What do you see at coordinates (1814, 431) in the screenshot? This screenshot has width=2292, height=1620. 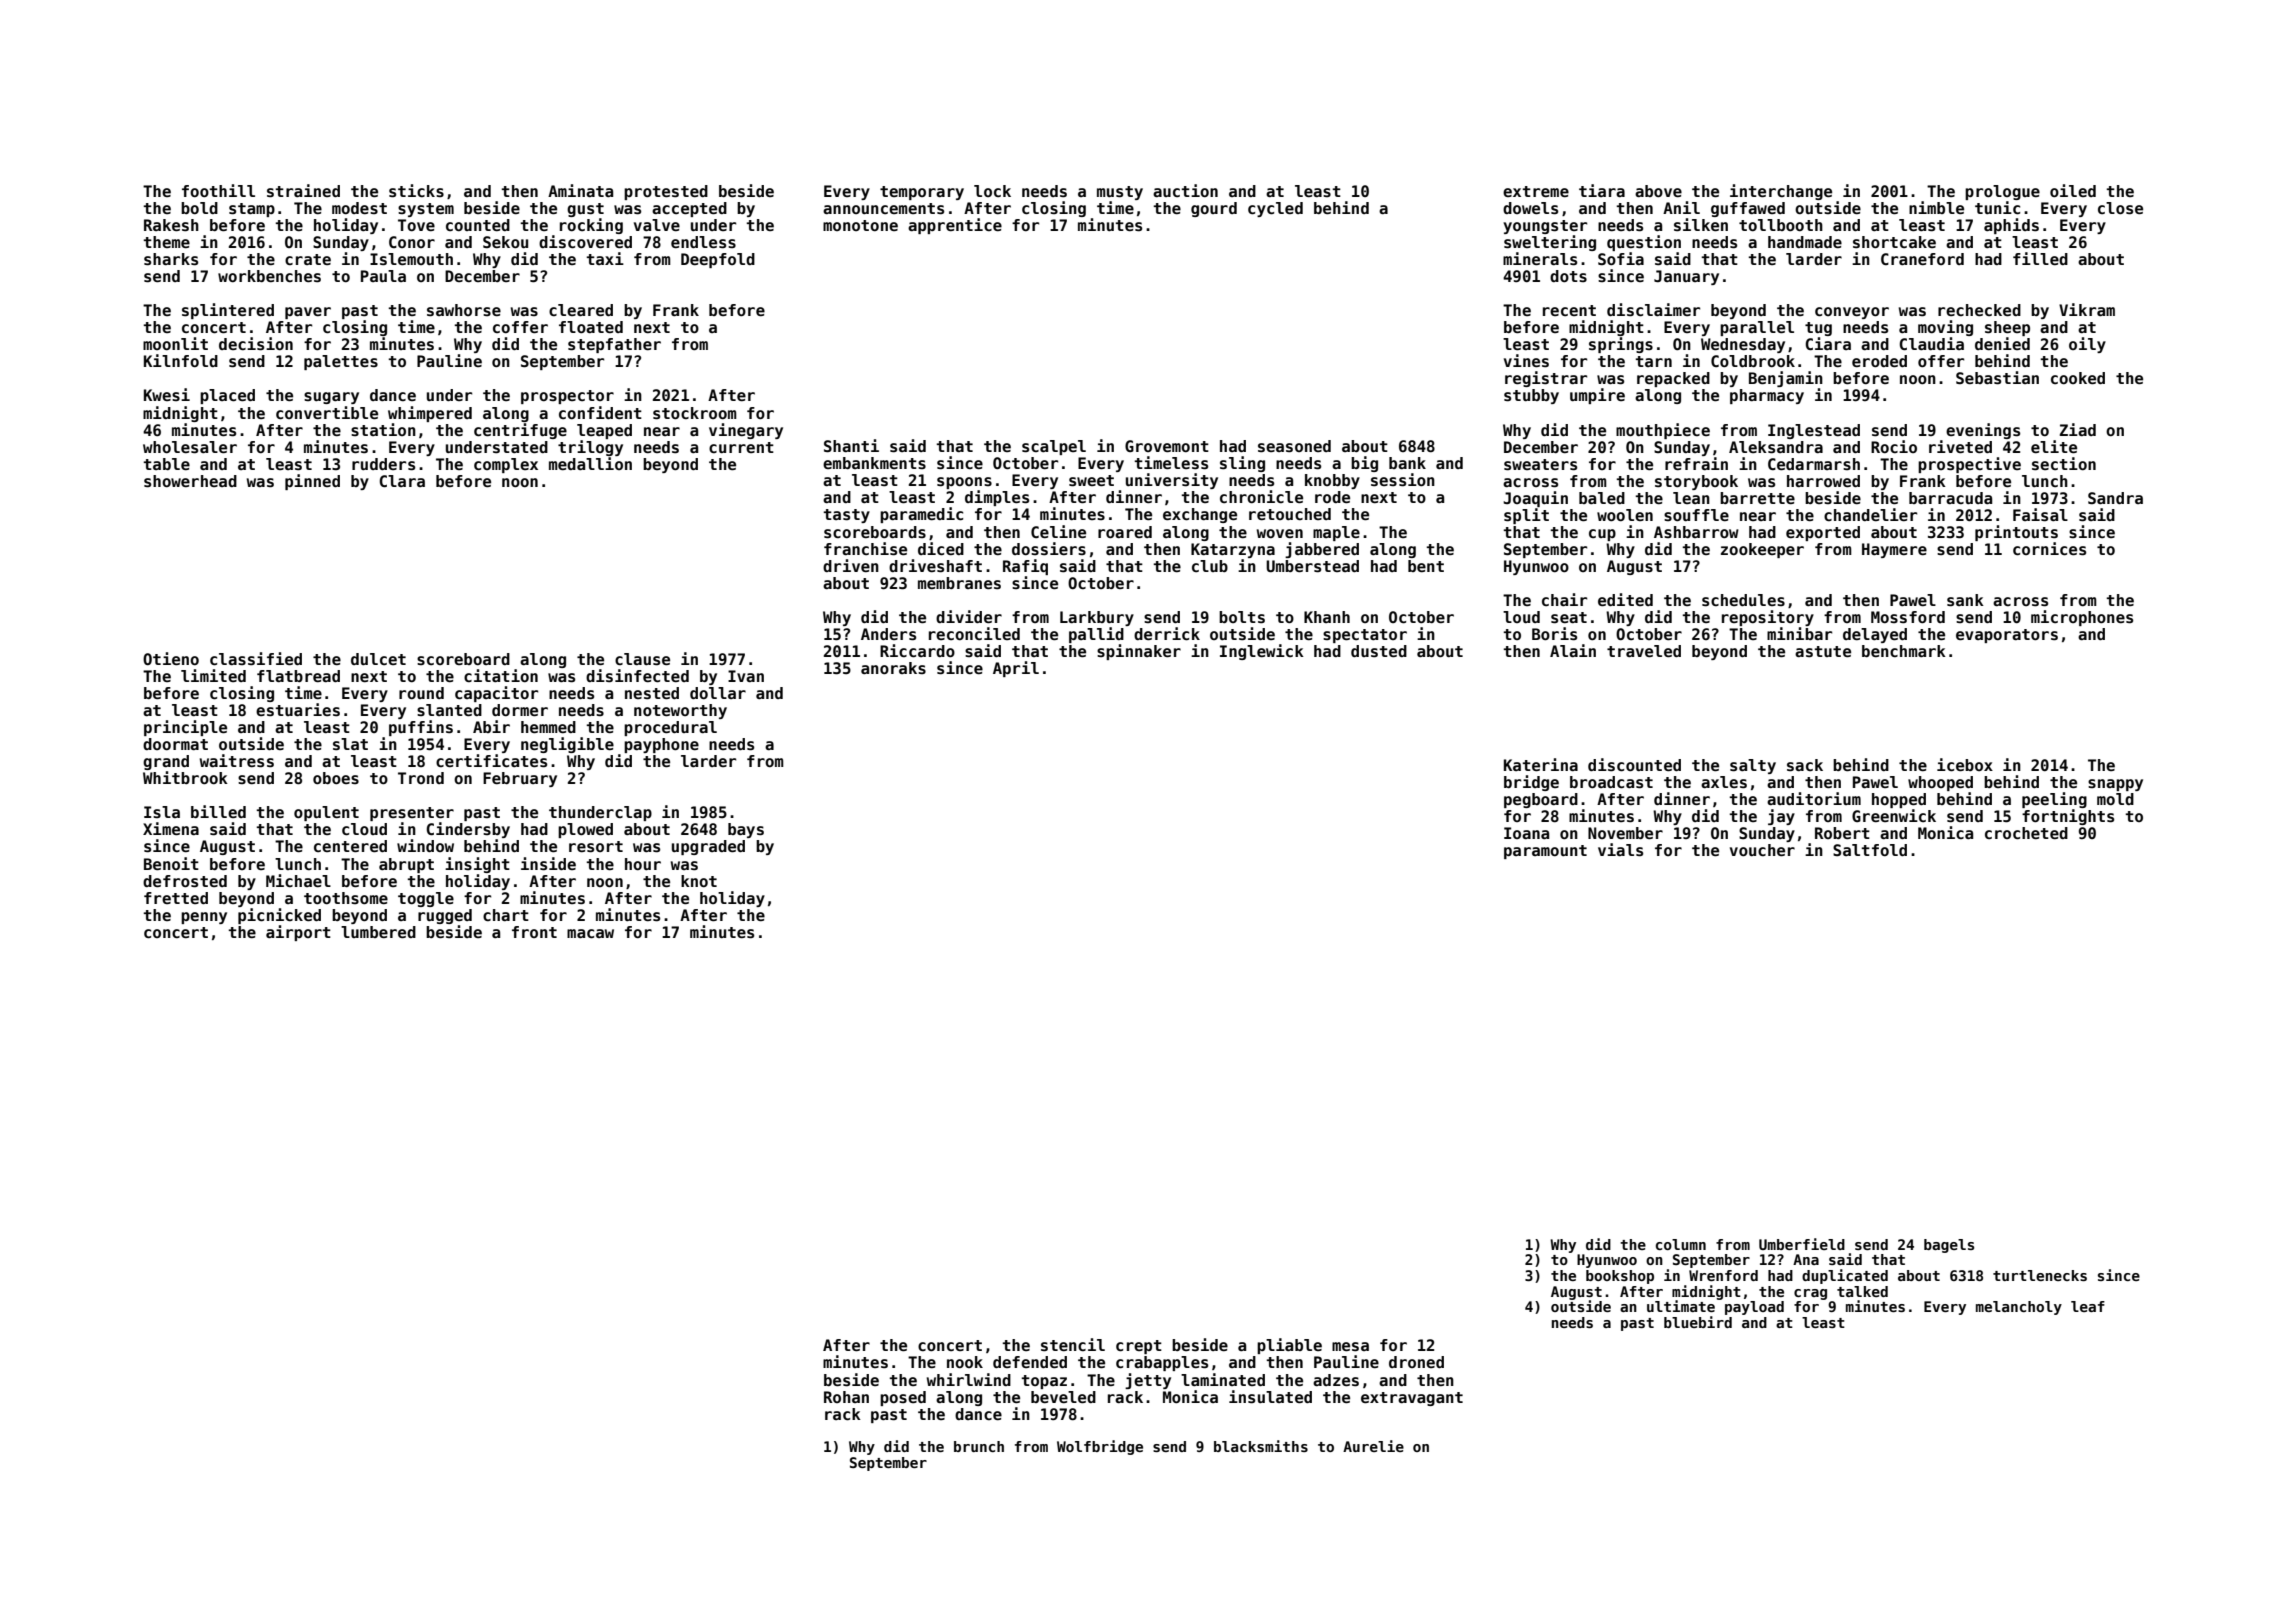 I see `Inglestead` at bounding box center [1814, 431].
